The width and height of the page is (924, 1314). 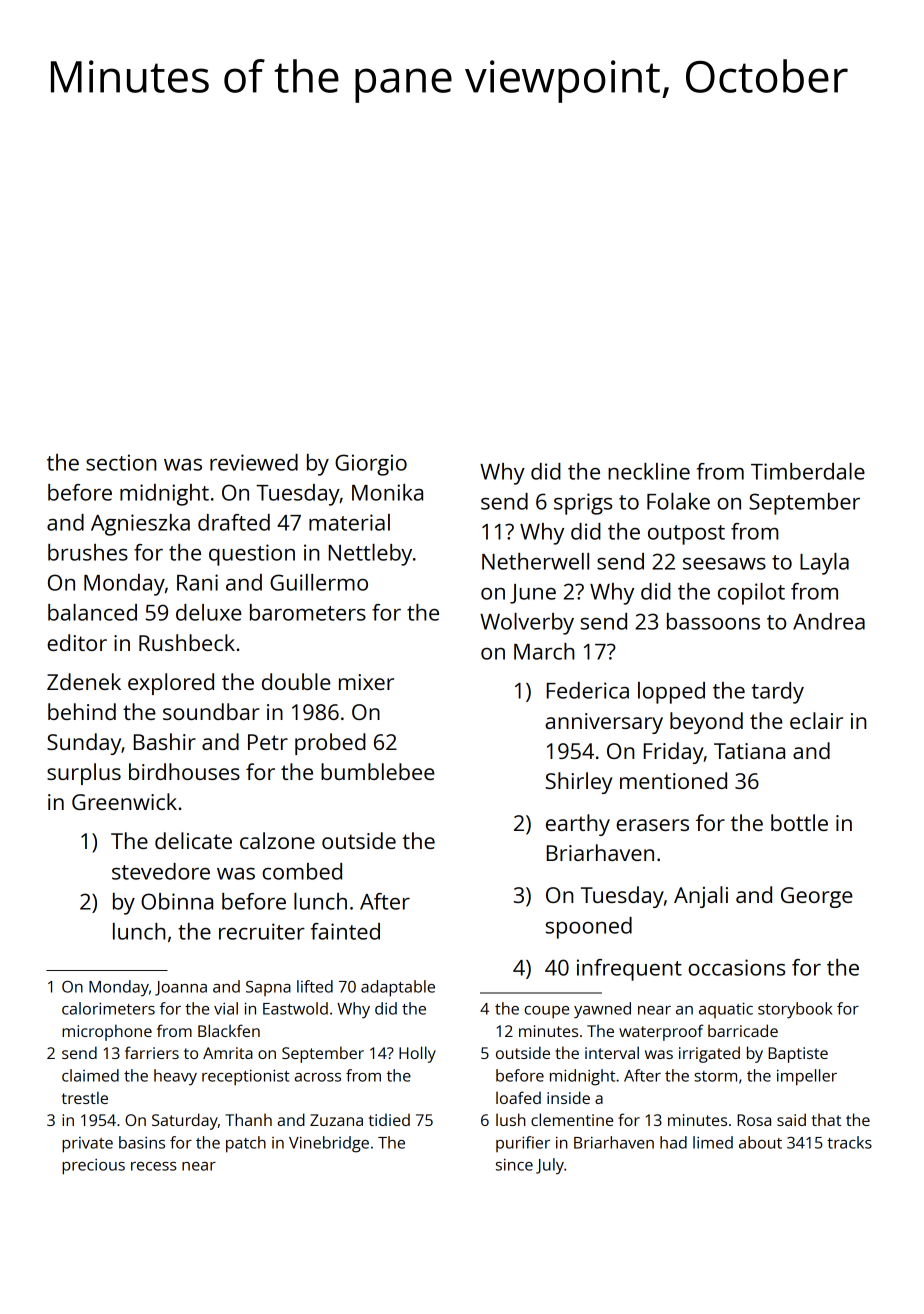 I want to click on patch, so click(x=246, y=1144).
